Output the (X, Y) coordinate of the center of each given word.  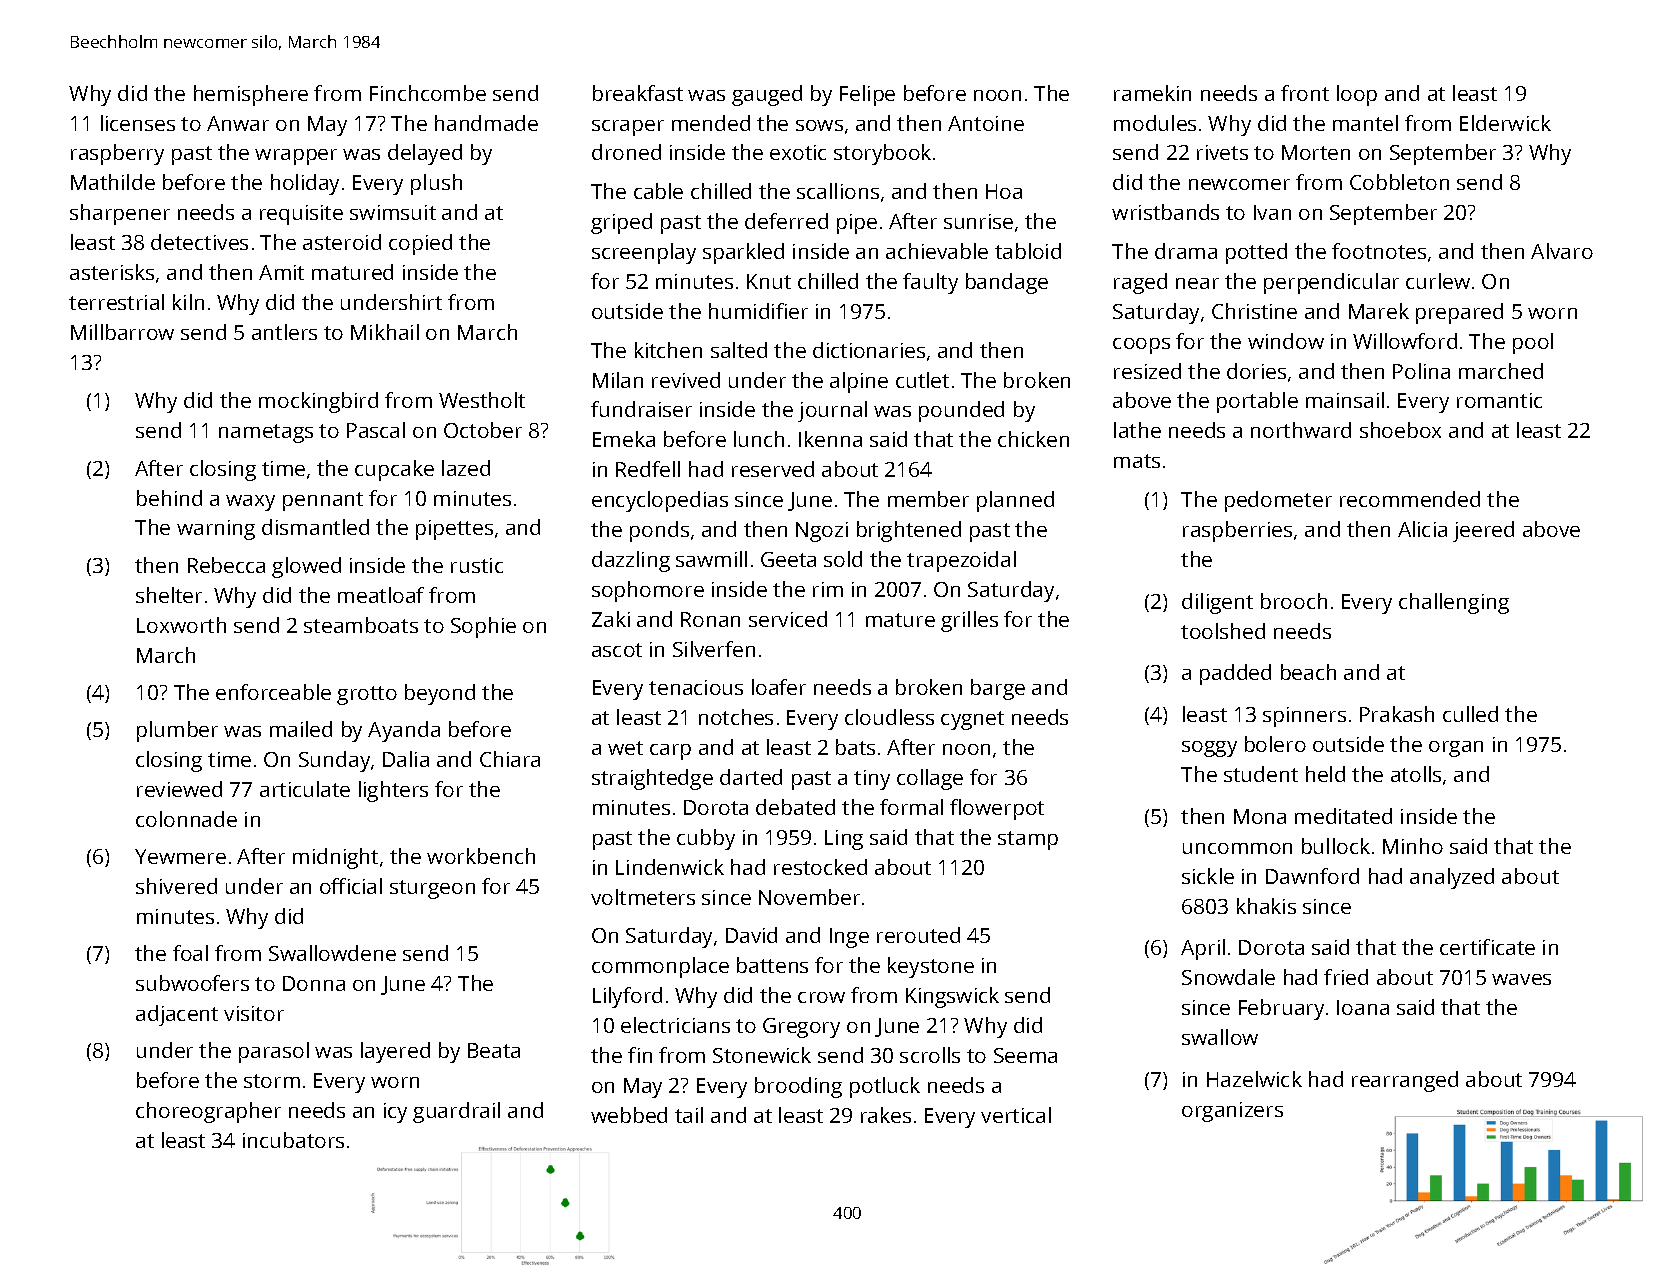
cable (658, 191)
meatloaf (381, 595)
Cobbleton (1399, 182)
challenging (1454, 603)
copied (420, 244)
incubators (293, 1140)
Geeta (788, 559)
